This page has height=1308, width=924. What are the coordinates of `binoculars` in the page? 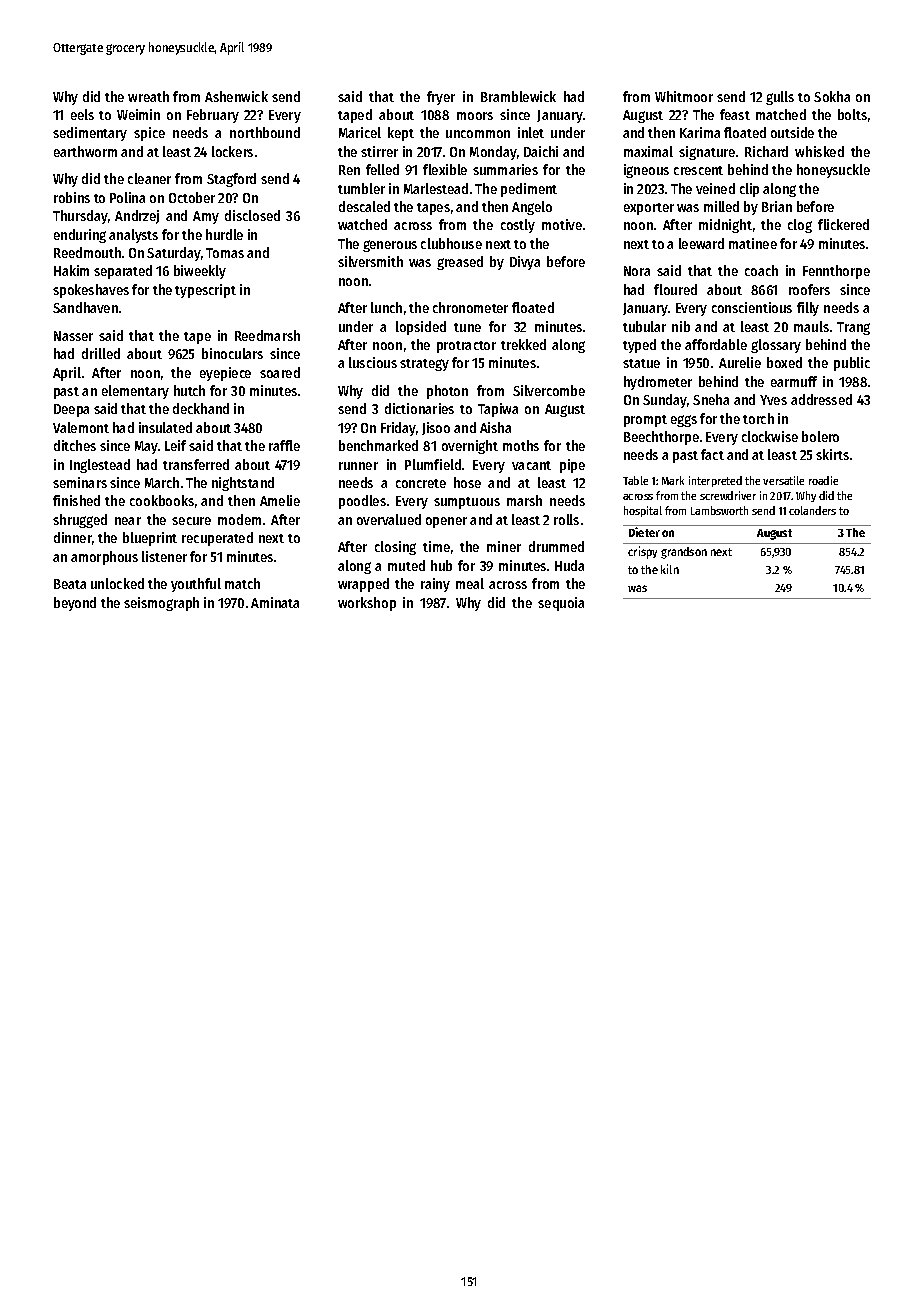 It's located at (232, 353).
